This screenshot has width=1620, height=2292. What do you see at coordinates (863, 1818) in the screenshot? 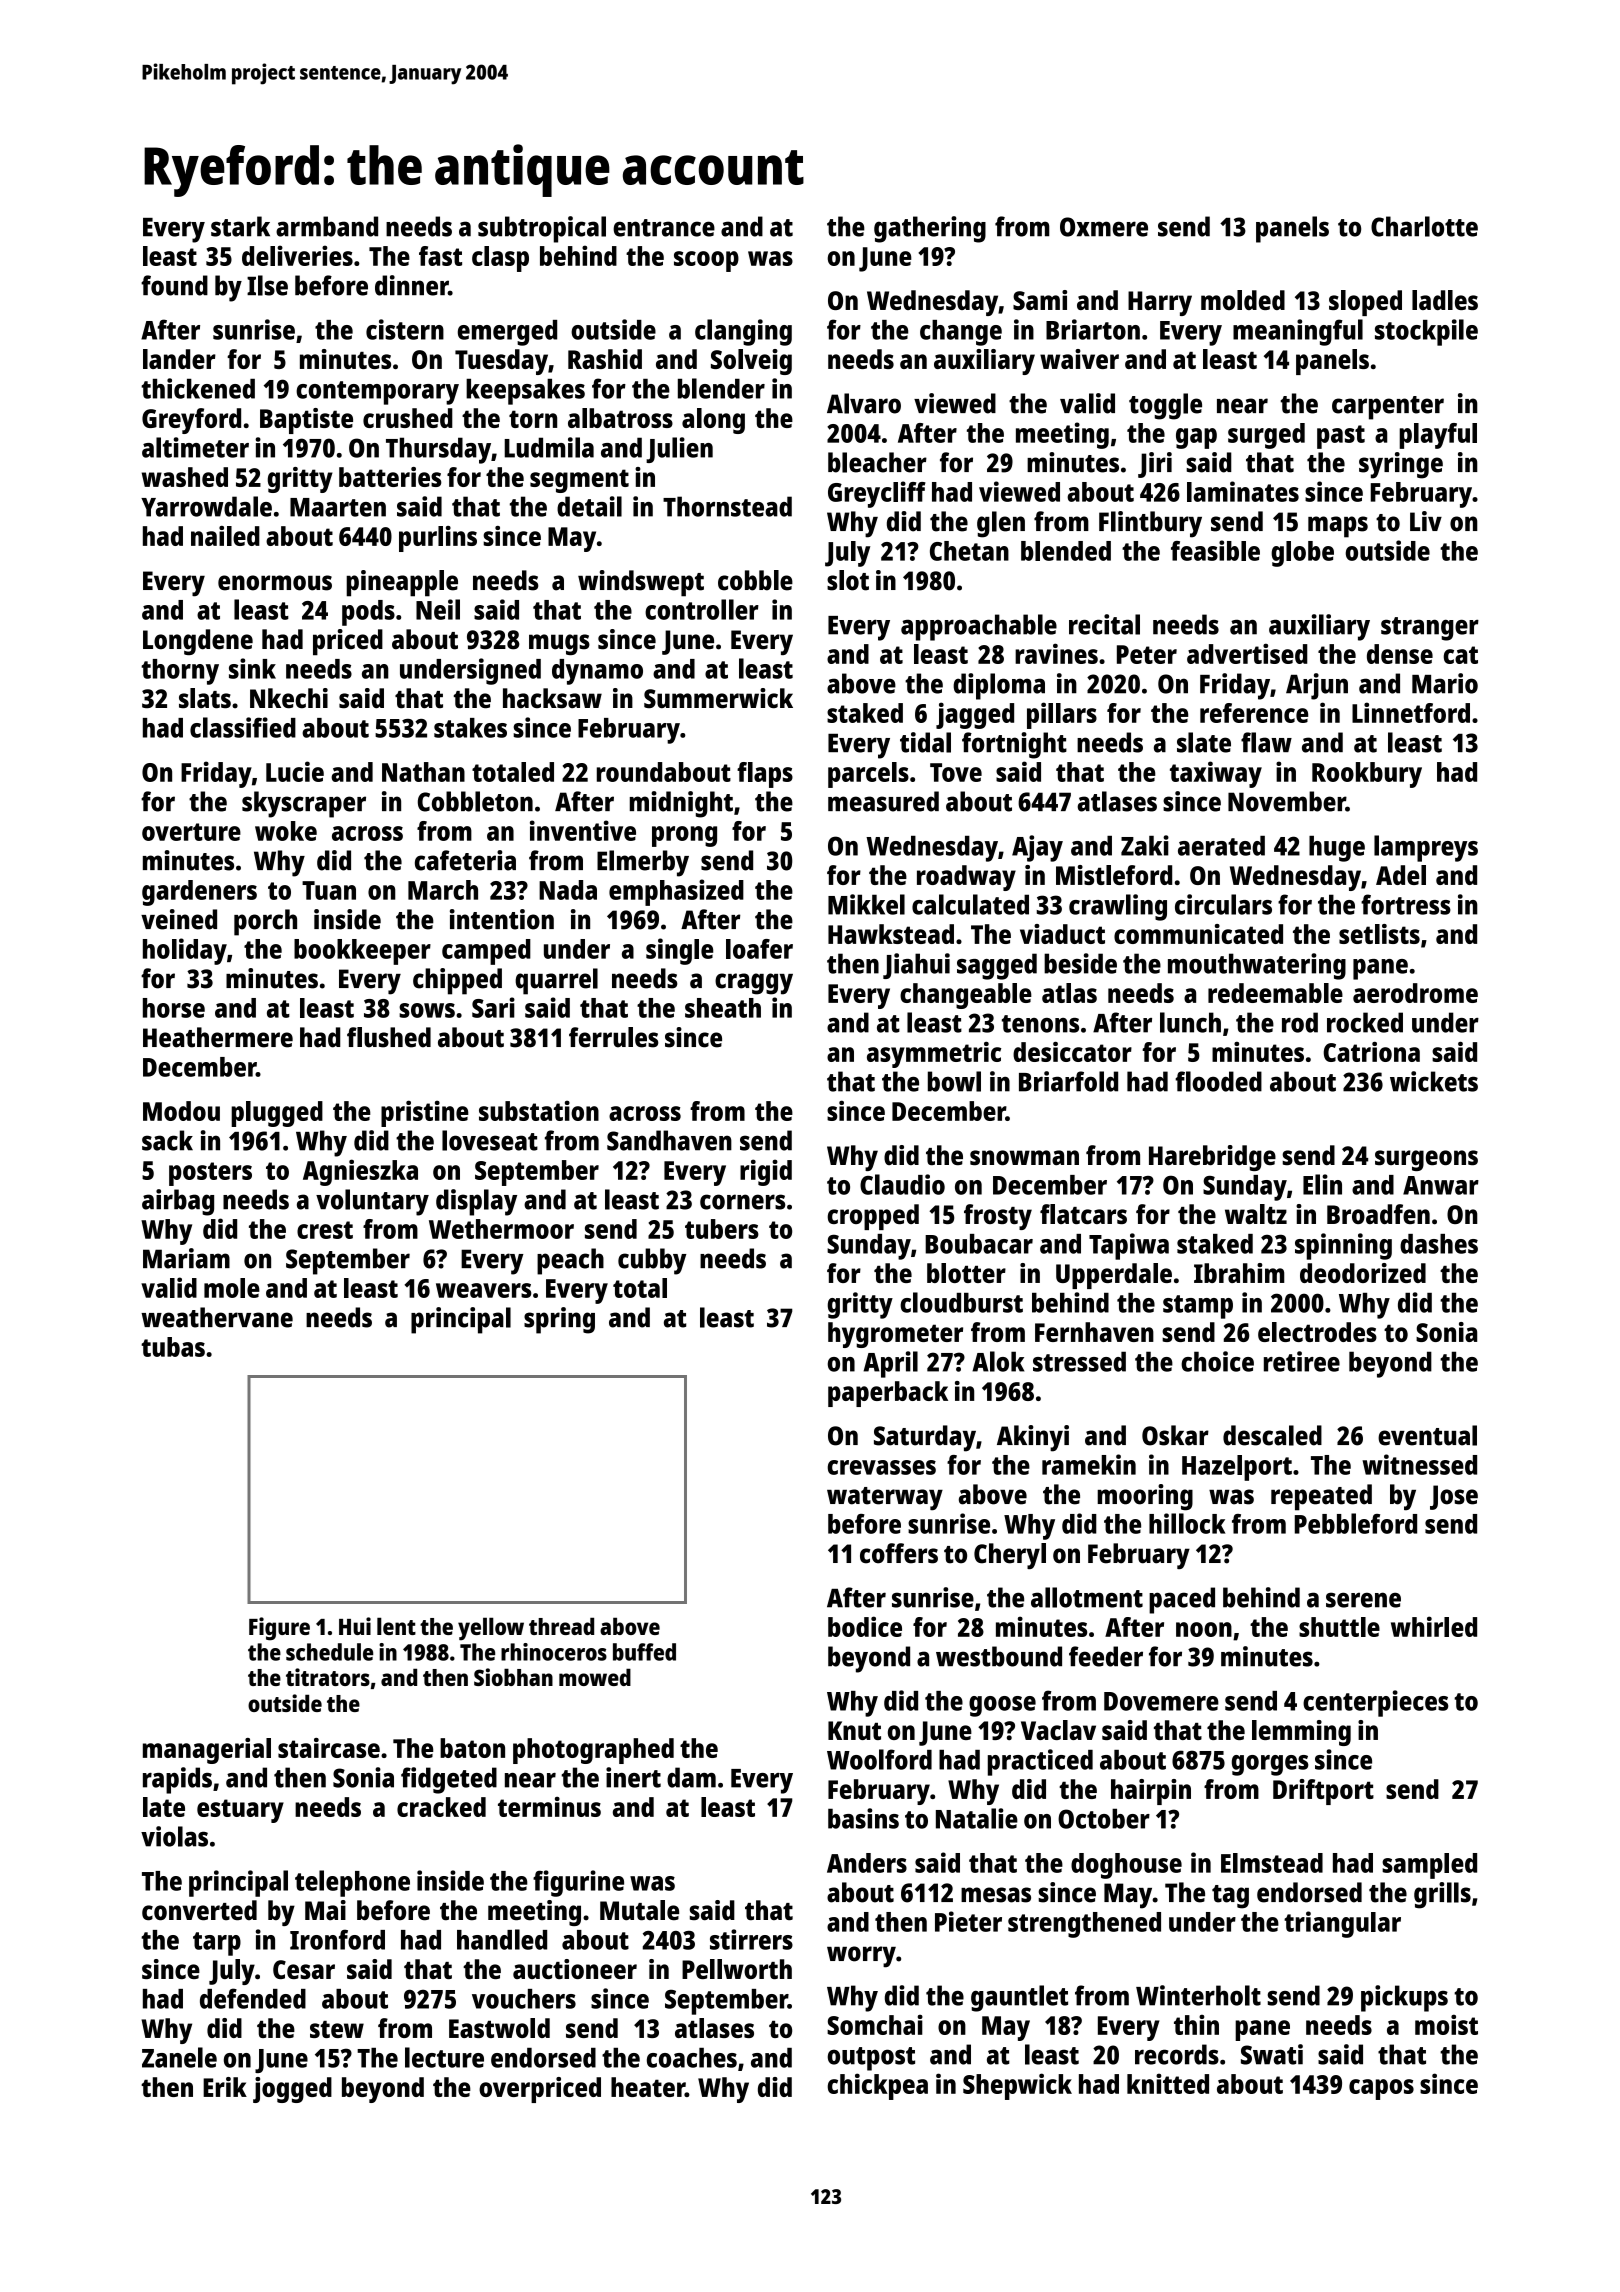
I see `basins` at bounding box center [863, 1818].
